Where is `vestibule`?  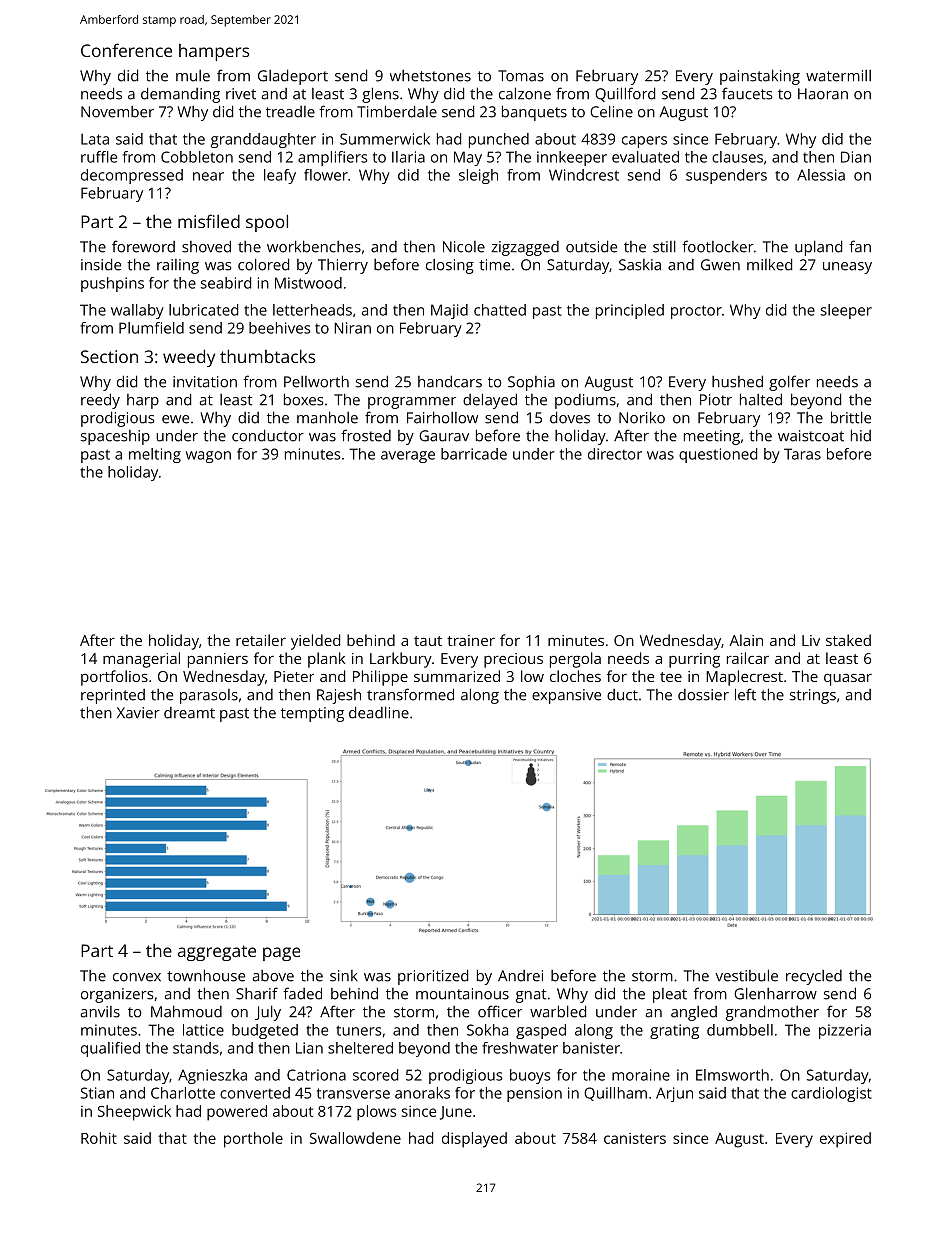
vestibule is located at coordinates (746, 975).
